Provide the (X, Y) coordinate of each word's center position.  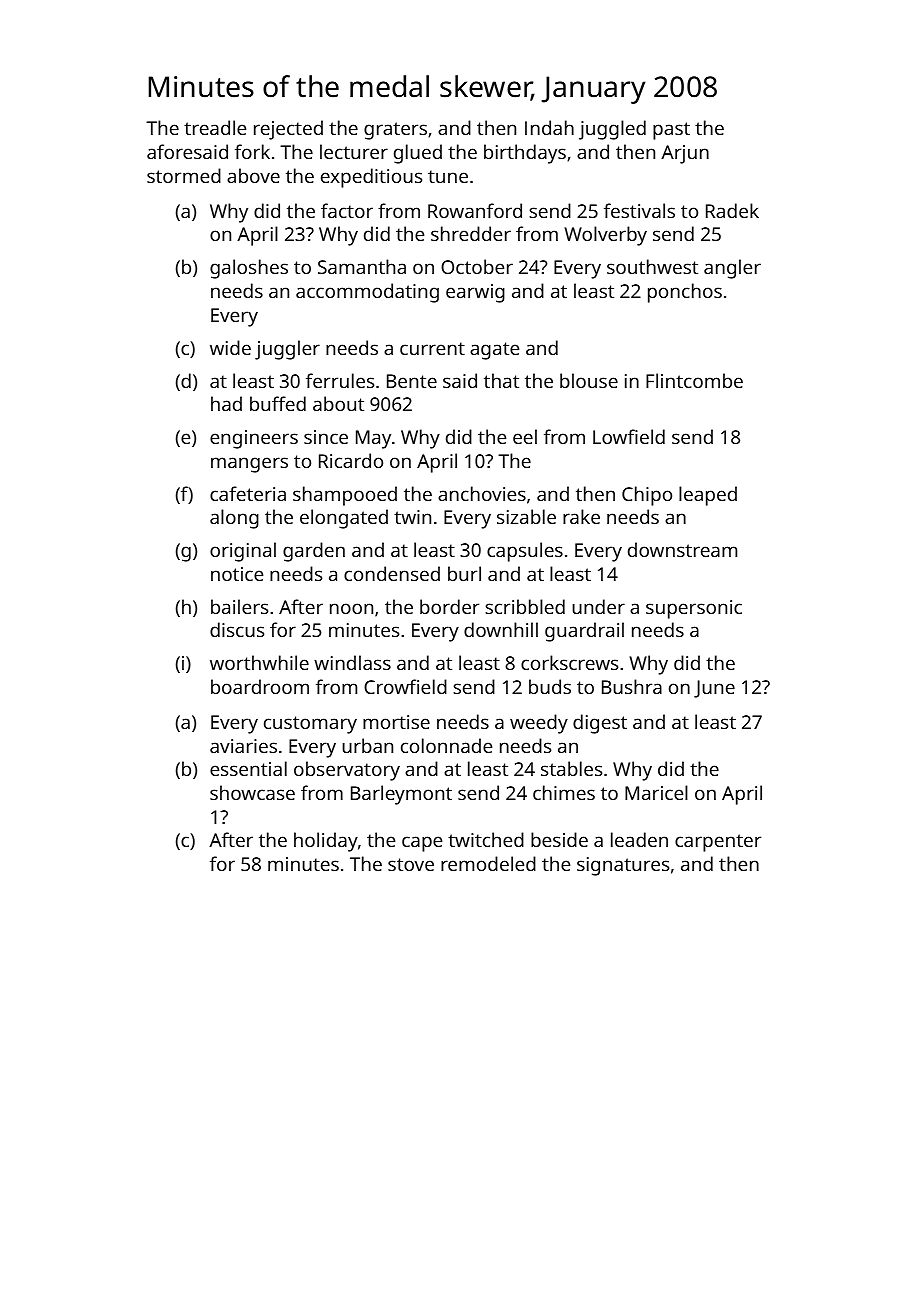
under (598, 606)
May (373, 439)
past (671, 131)
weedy (539, 724)
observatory (347, 771)
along (234, 519)
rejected (288, 130)
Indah (549, 127)
